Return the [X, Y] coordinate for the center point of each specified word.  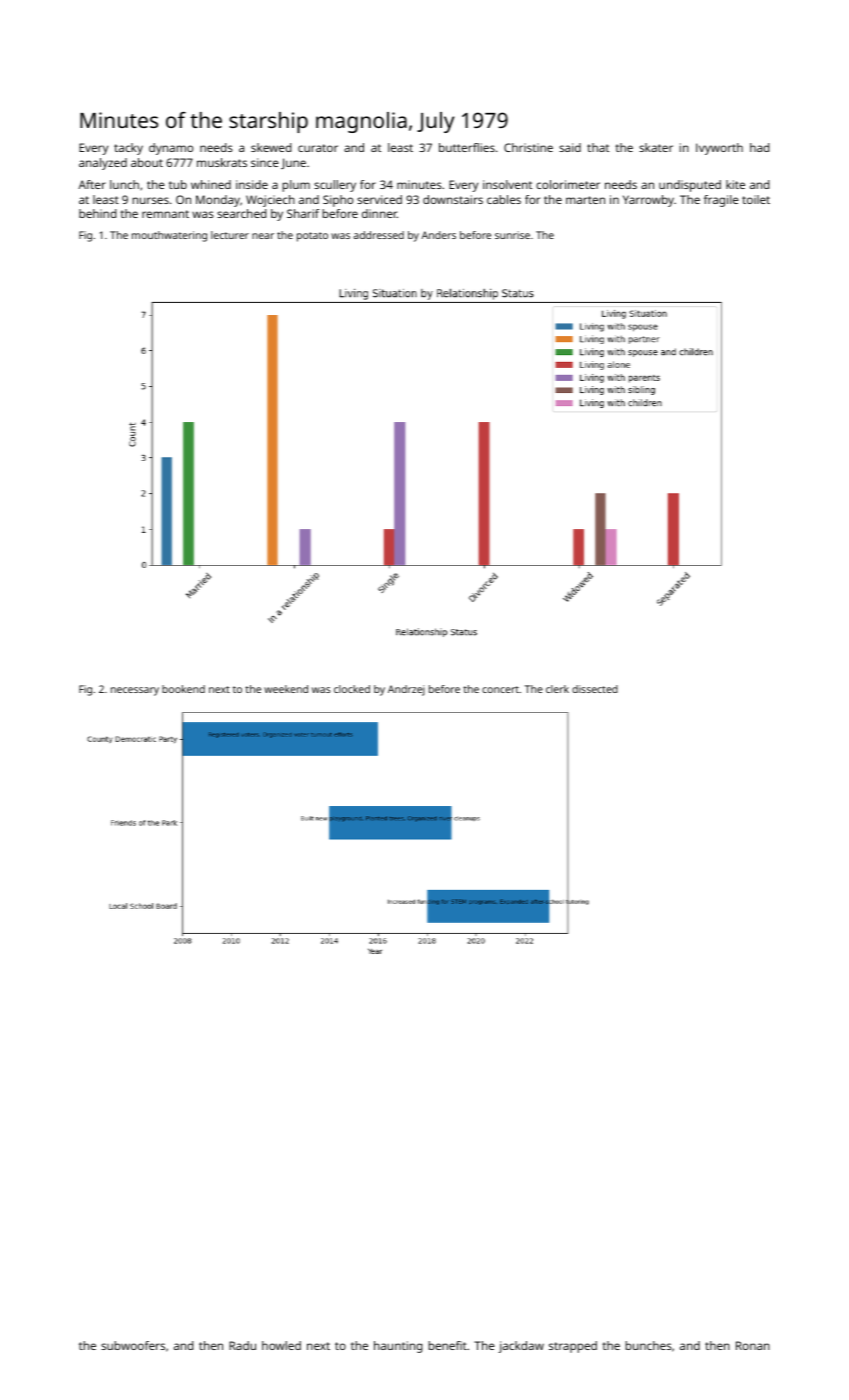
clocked [352, 689]
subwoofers [133, 1345]
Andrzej [406, 690]
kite [735, 184]
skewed [271, 147]
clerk [557, 689]
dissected [595, 689]
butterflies [467, 147]
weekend [286, 689]
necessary [135, 691]
